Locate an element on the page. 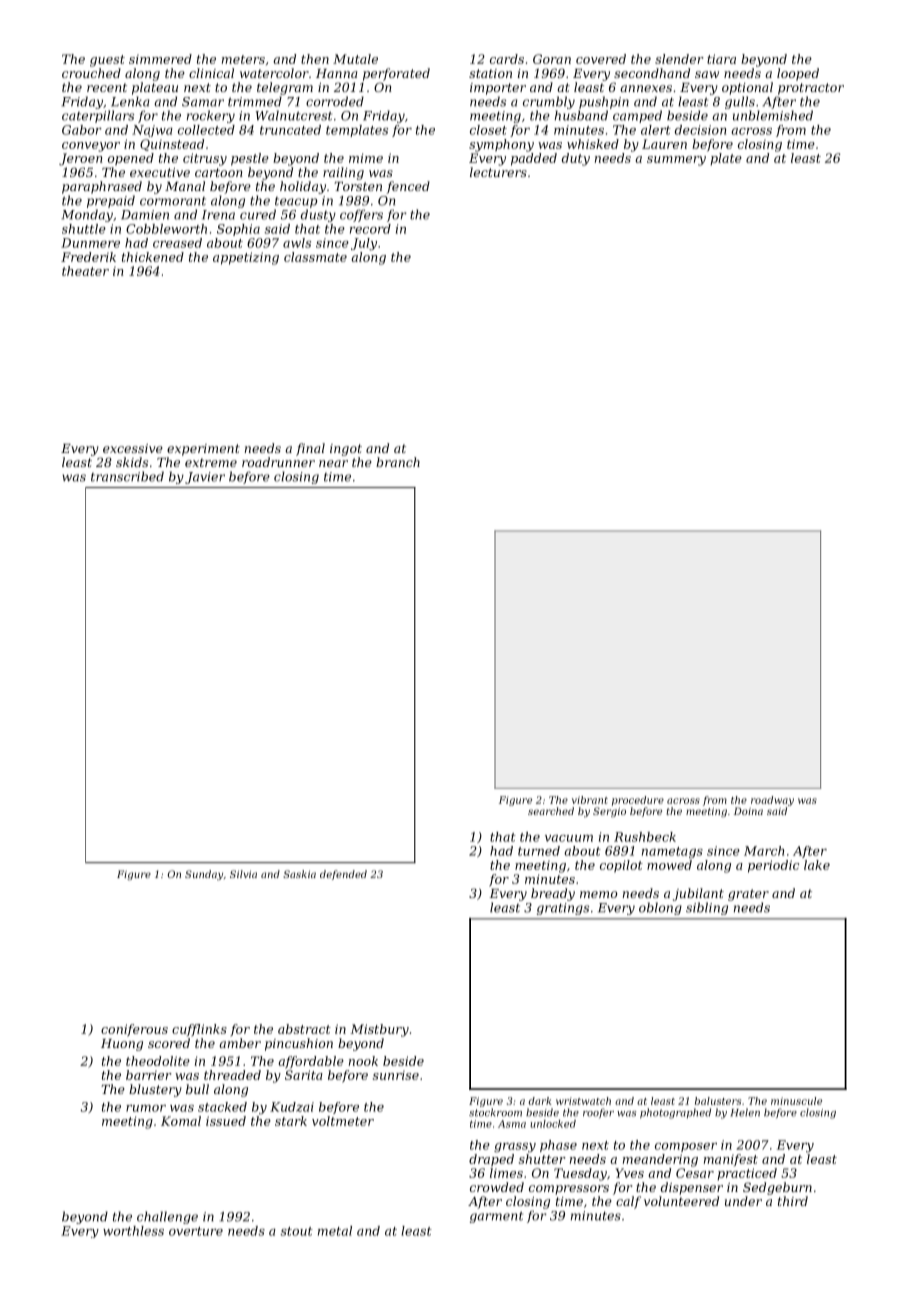  worthless is located at coordinates (133, 1231).
